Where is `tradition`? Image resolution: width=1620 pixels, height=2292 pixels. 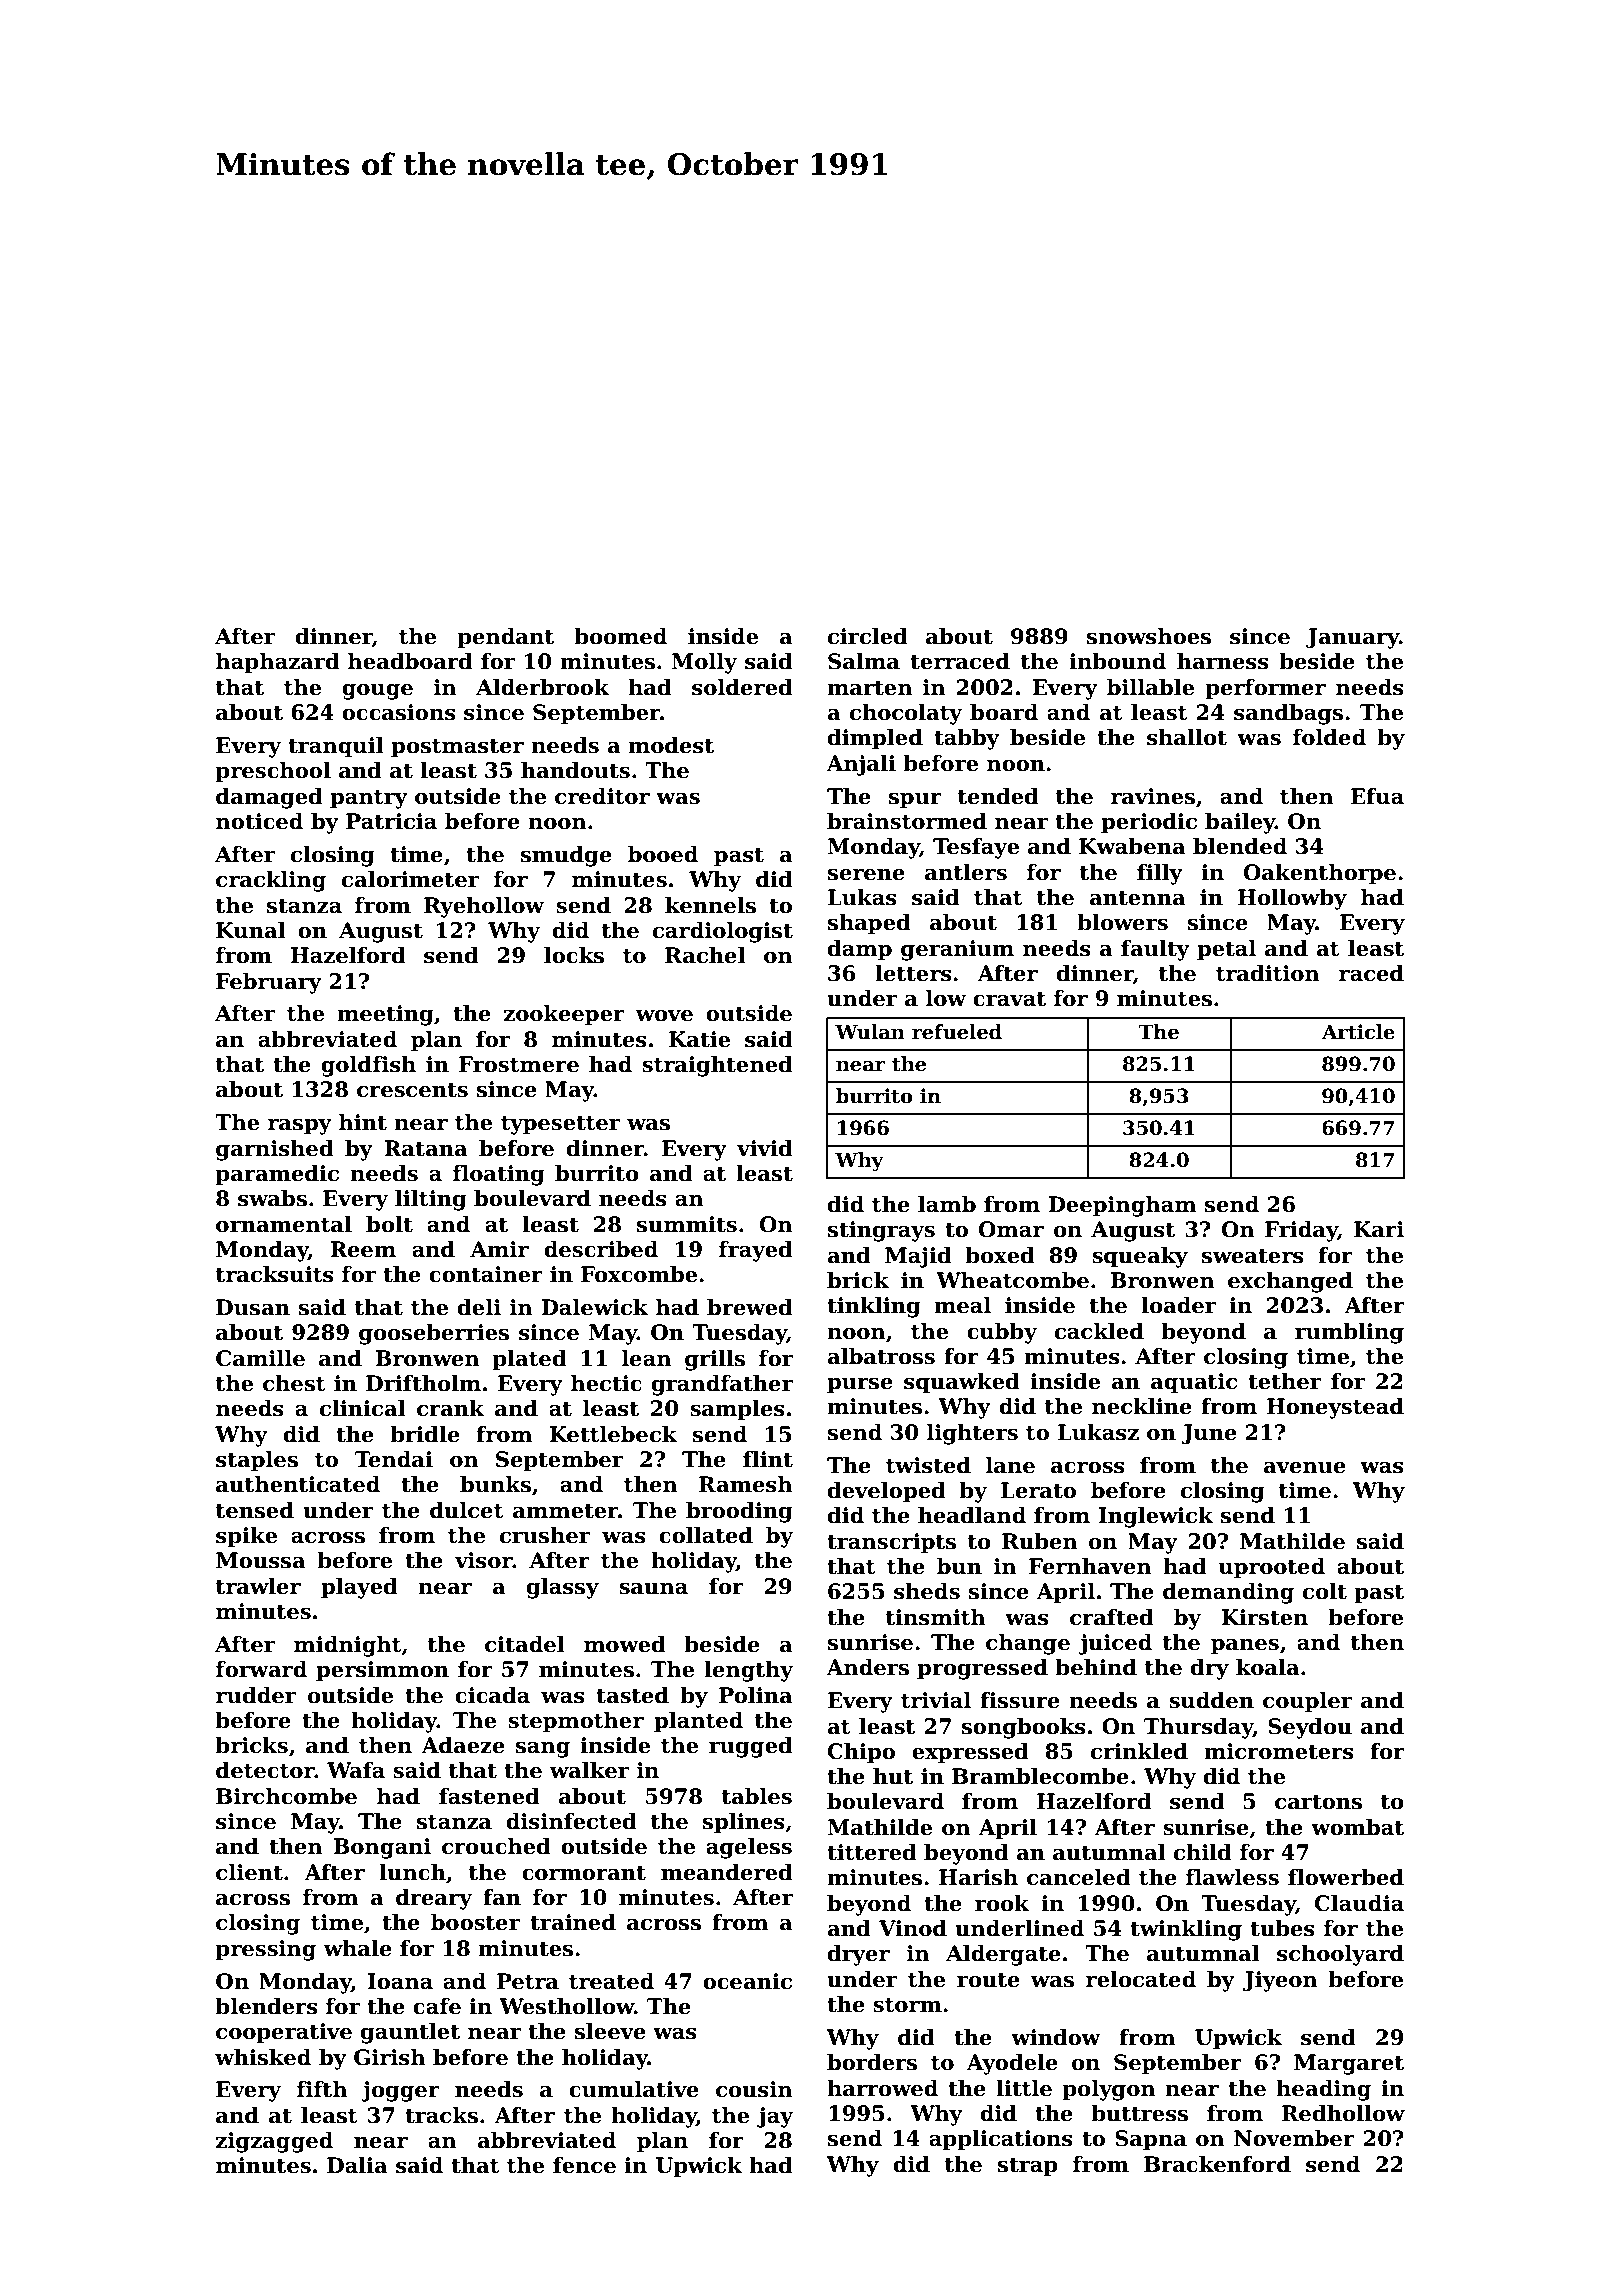
tradition is located at coordinates (1268, 973).
